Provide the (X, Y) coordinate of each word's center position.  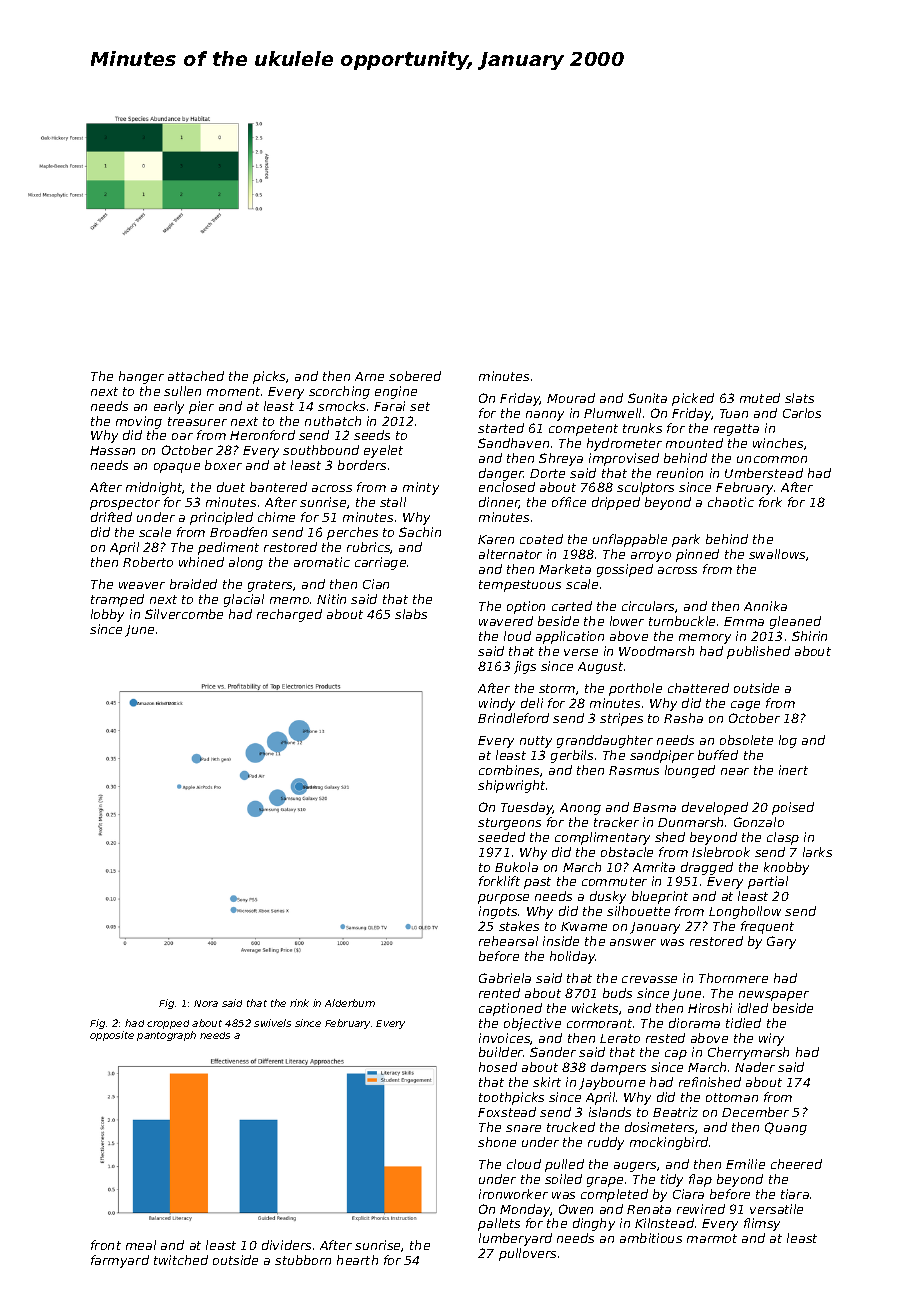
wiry (771, 1039)
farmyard (120, 1261)
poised (793, 808)
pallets (499, 1224)
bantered (278, 487)
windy (497, 704)
